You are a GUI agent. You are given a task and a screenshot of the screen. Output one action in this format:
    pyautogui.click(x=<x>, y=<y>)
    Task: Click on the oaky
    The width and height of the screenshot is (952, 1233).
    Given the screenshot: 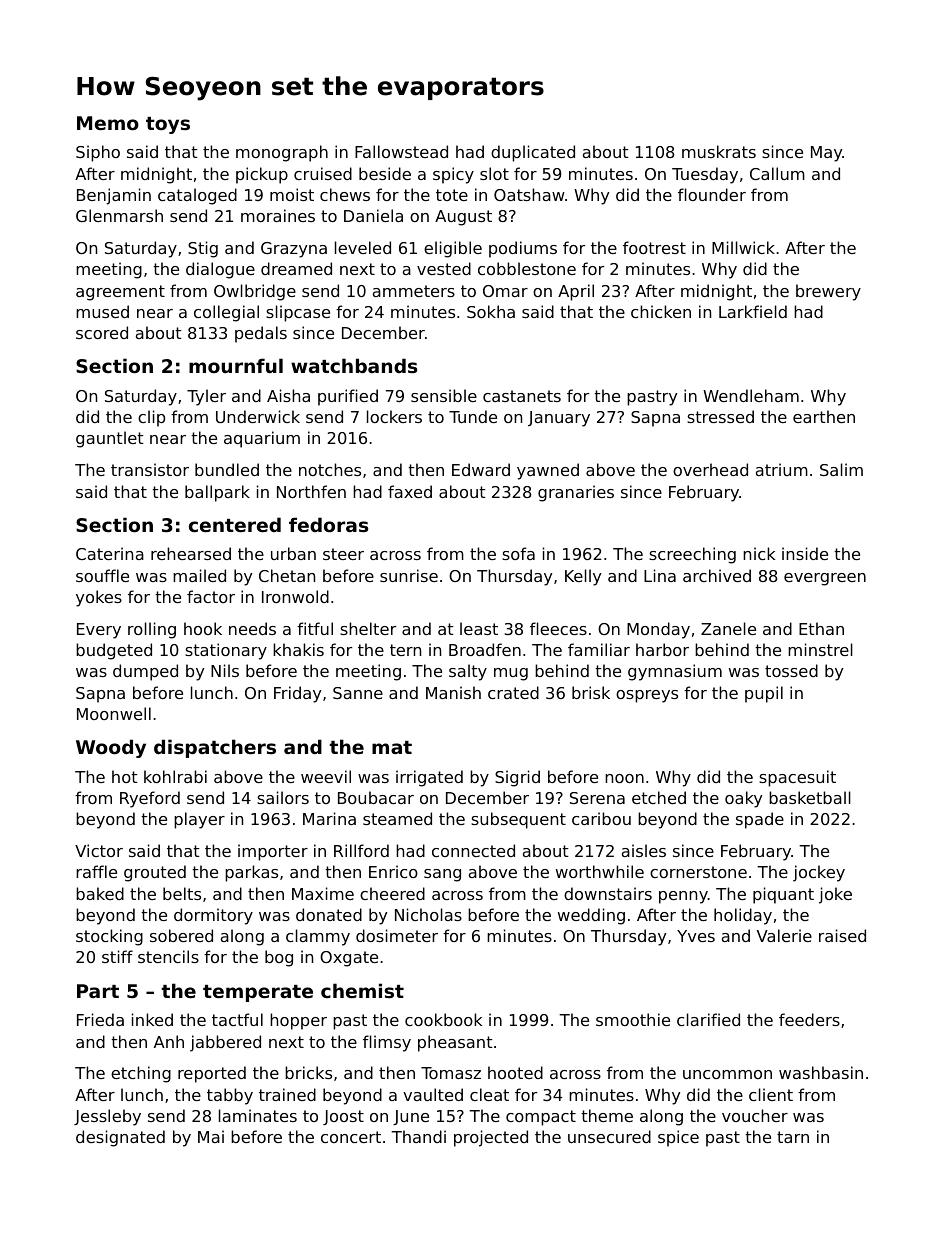 What is the action you would take?
    pyautogui.click(x=743, y=799)
